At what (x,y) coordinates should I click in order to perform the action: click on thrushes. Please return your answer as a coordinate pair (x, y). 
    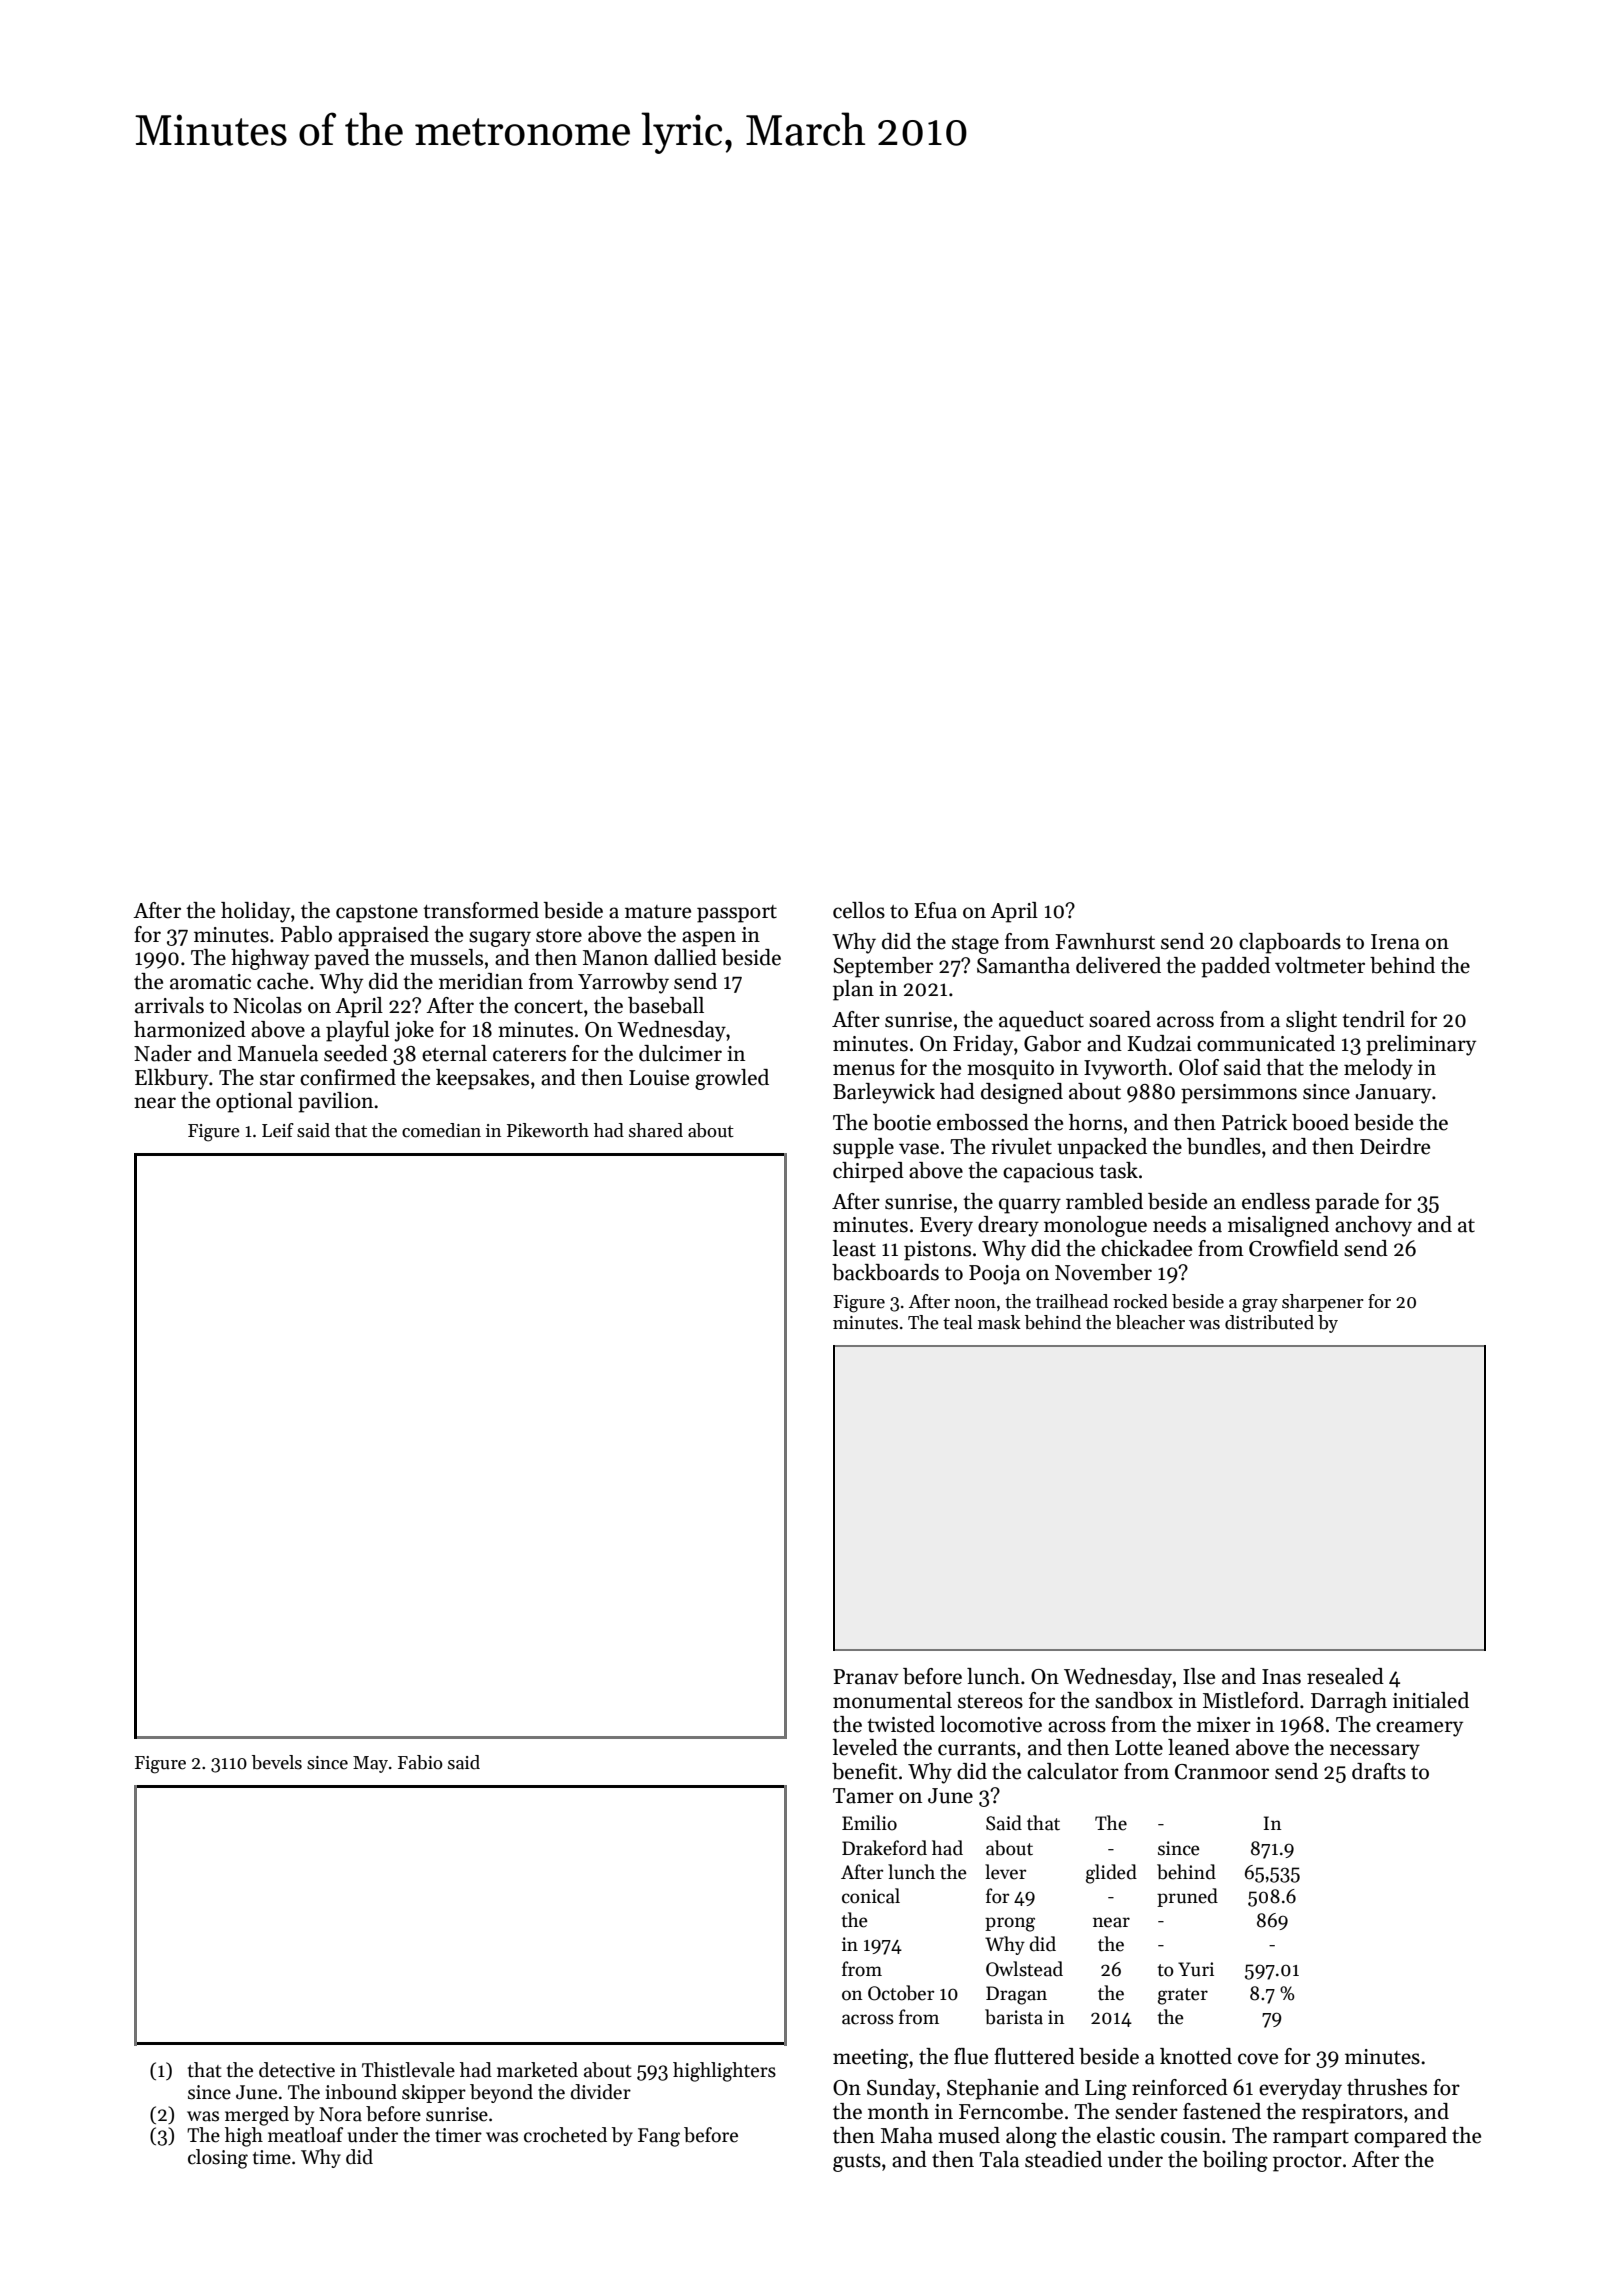
    Looking at the image, I should click on (1387, 2087).
